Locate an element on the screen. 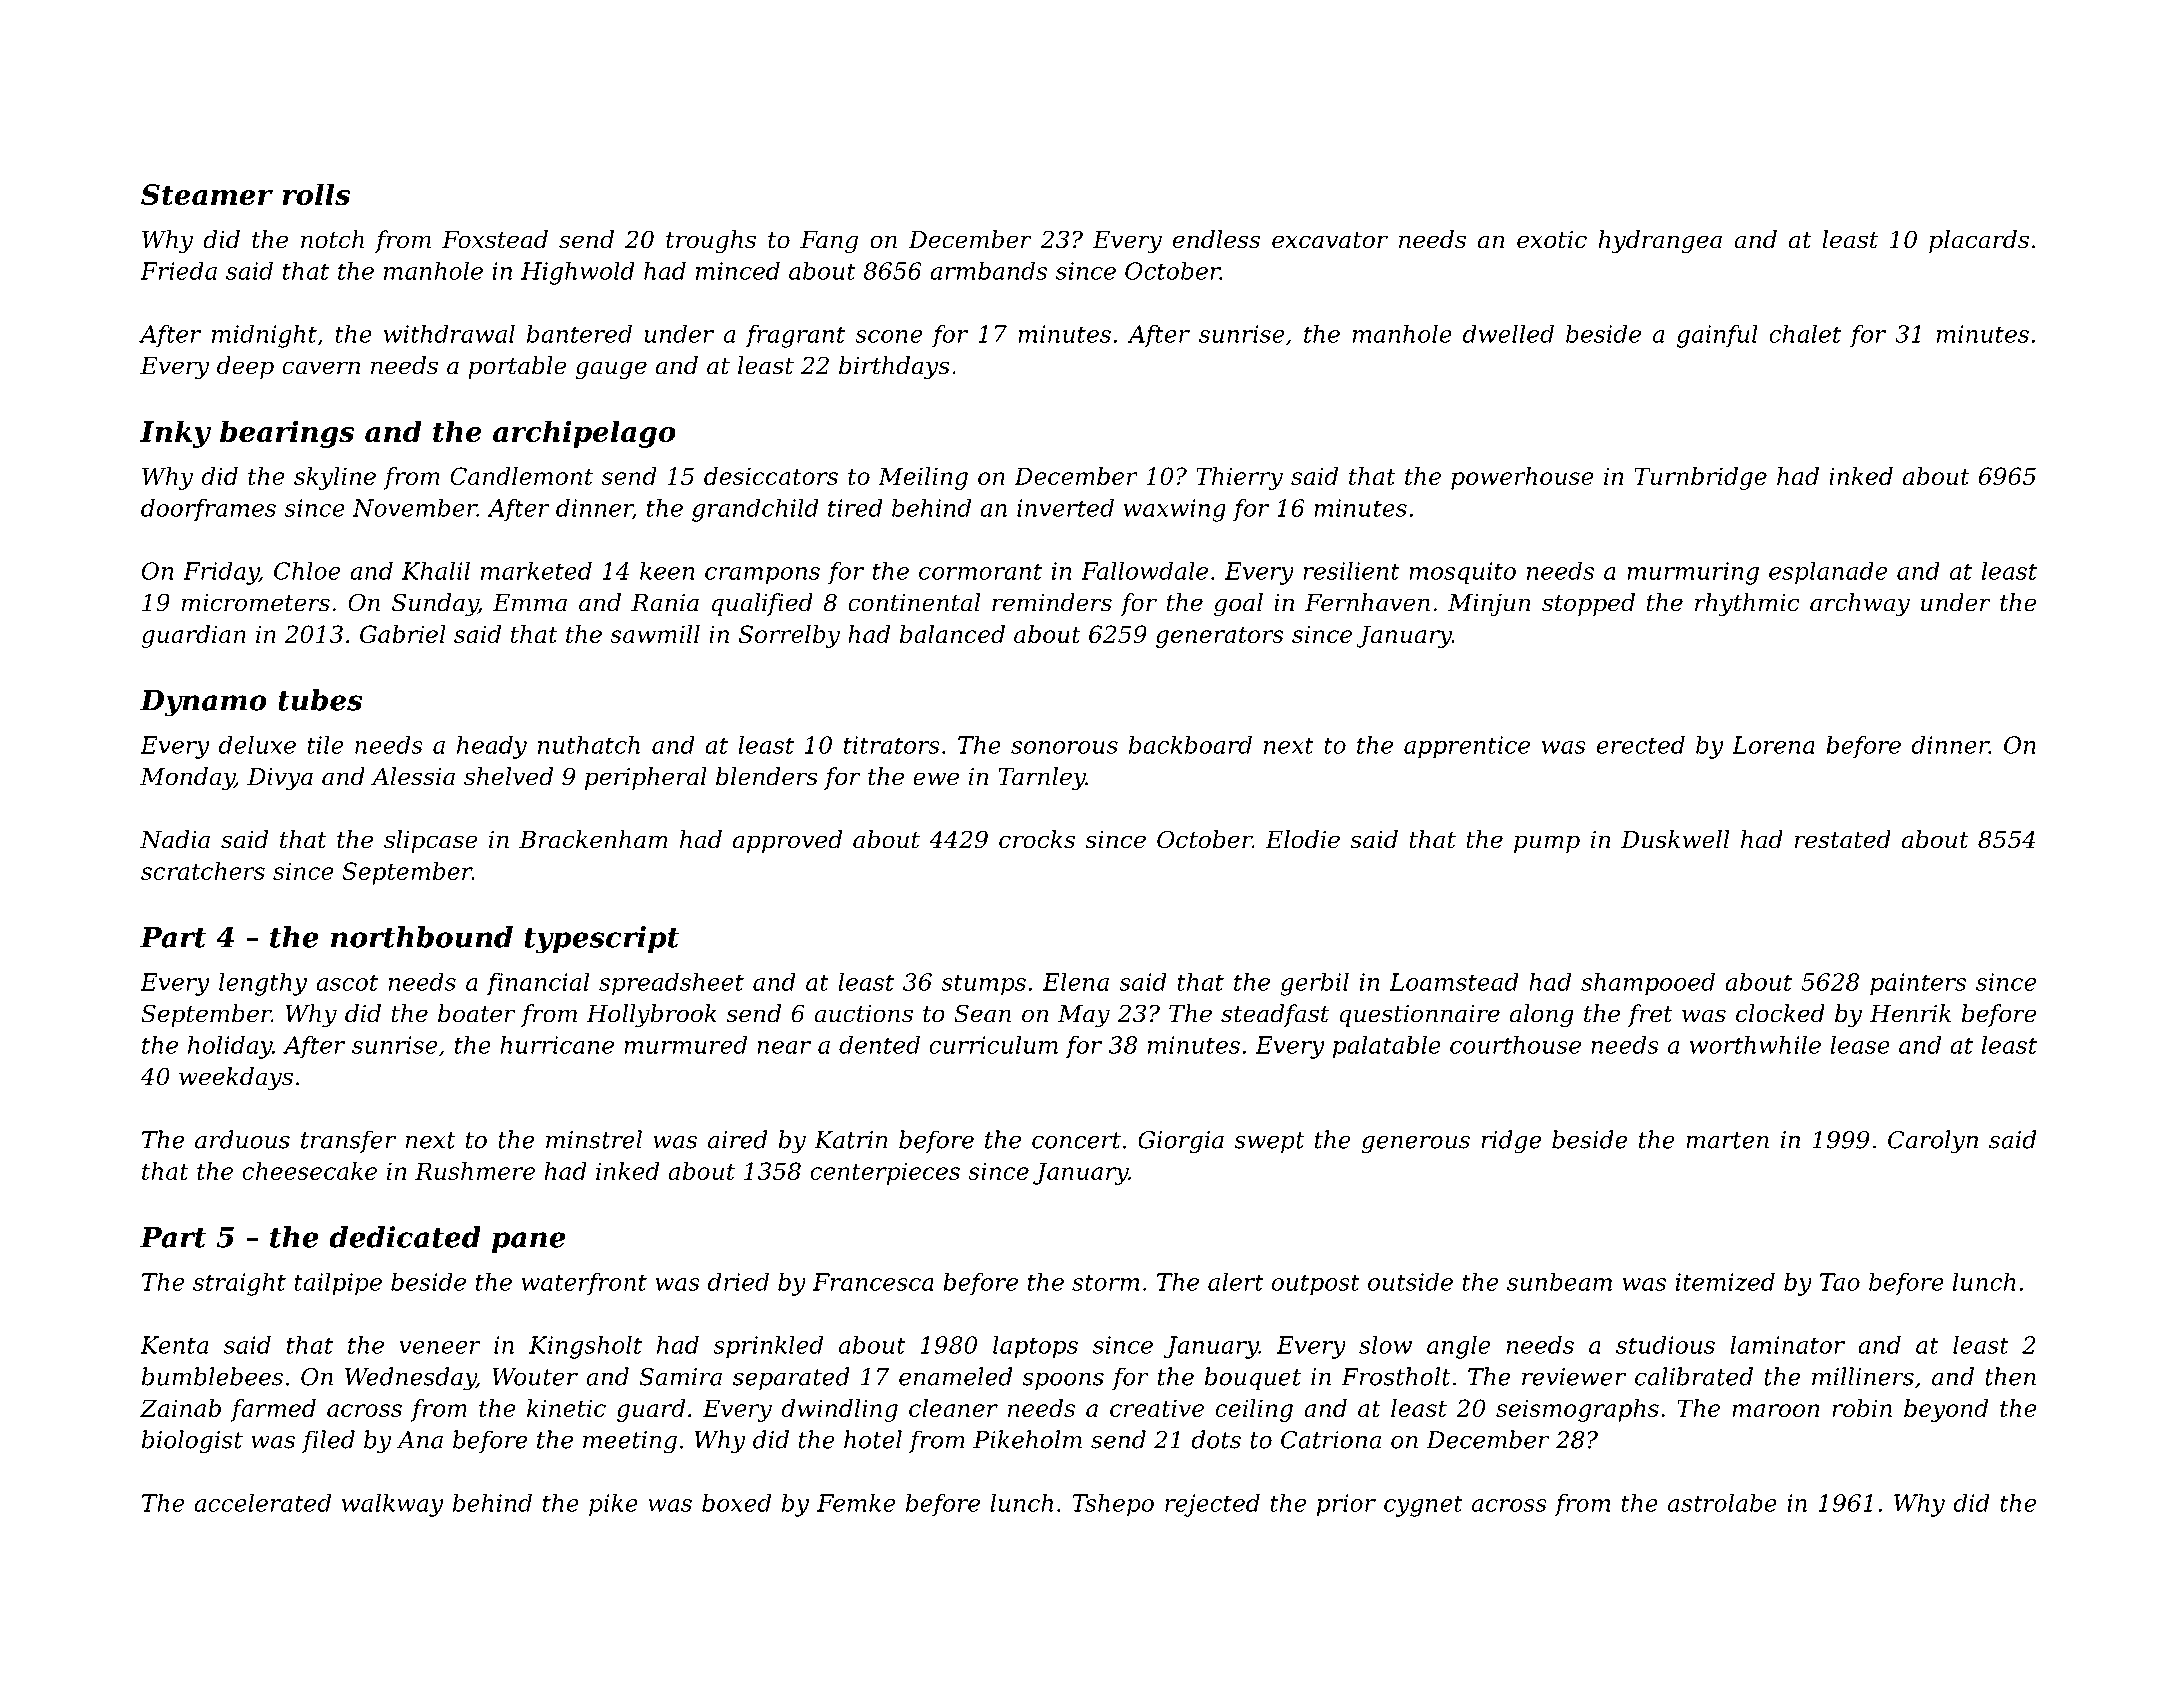 The image size is (2178, 1683). Thierry is located at coordinates (1239, 478).
